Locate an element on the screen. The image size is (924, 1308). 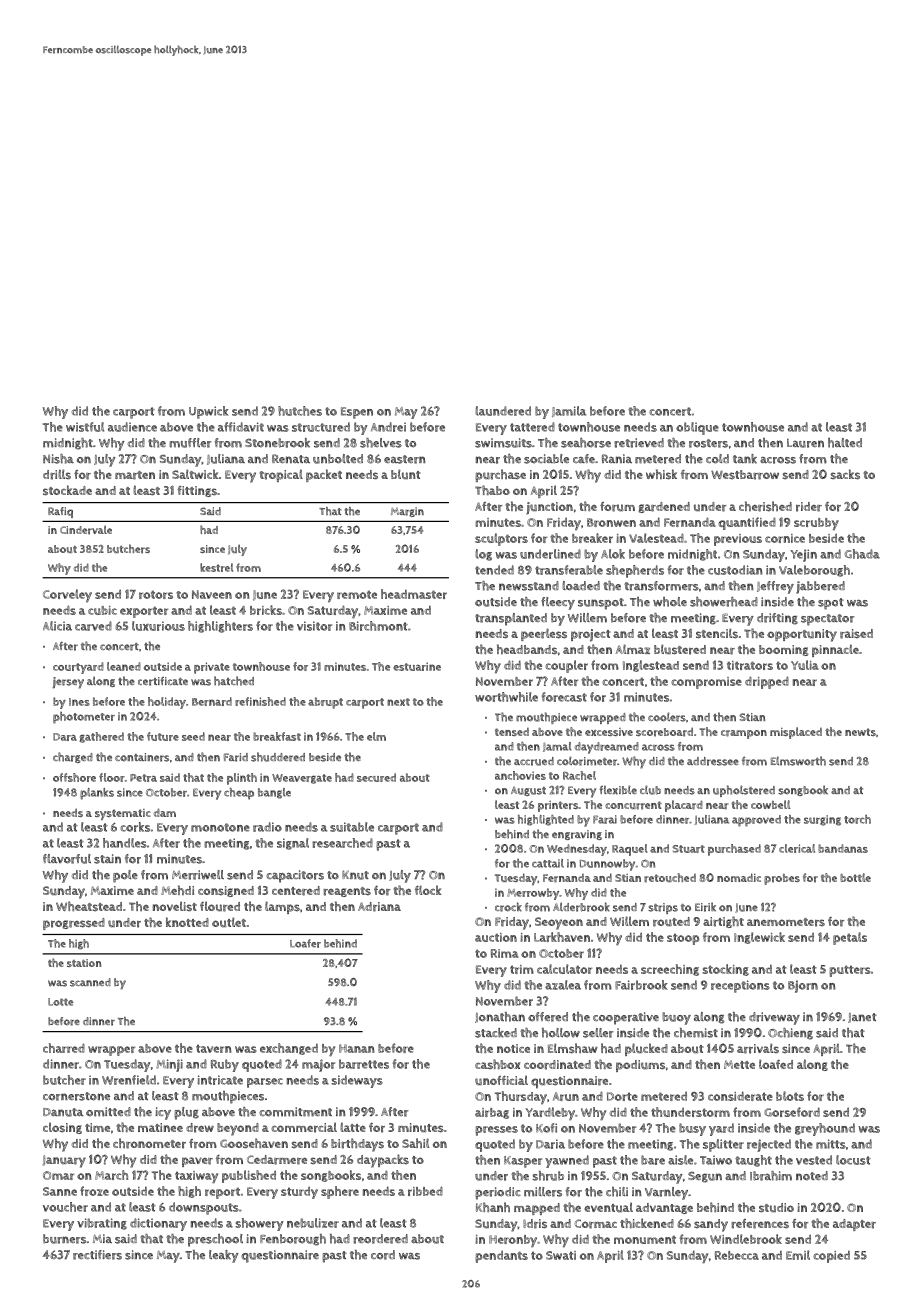
breaker is located at coordinates (592, 538).
